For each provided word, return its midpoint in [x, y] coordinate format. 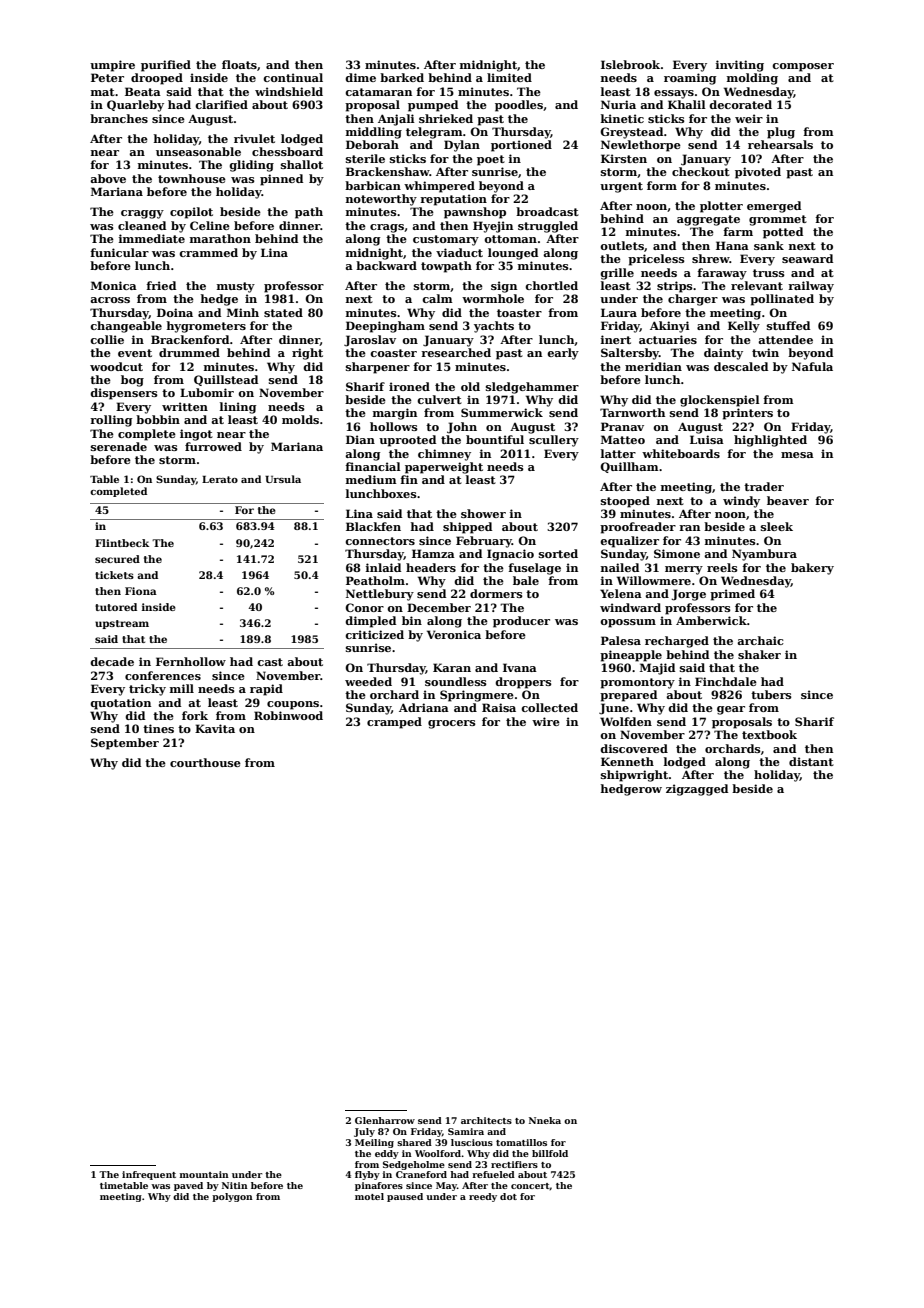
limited [509, 77]
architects [486, 1120]
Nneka [545, 1120]
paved [188, 1186]
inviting [740, 66]
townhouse [192, 178]
